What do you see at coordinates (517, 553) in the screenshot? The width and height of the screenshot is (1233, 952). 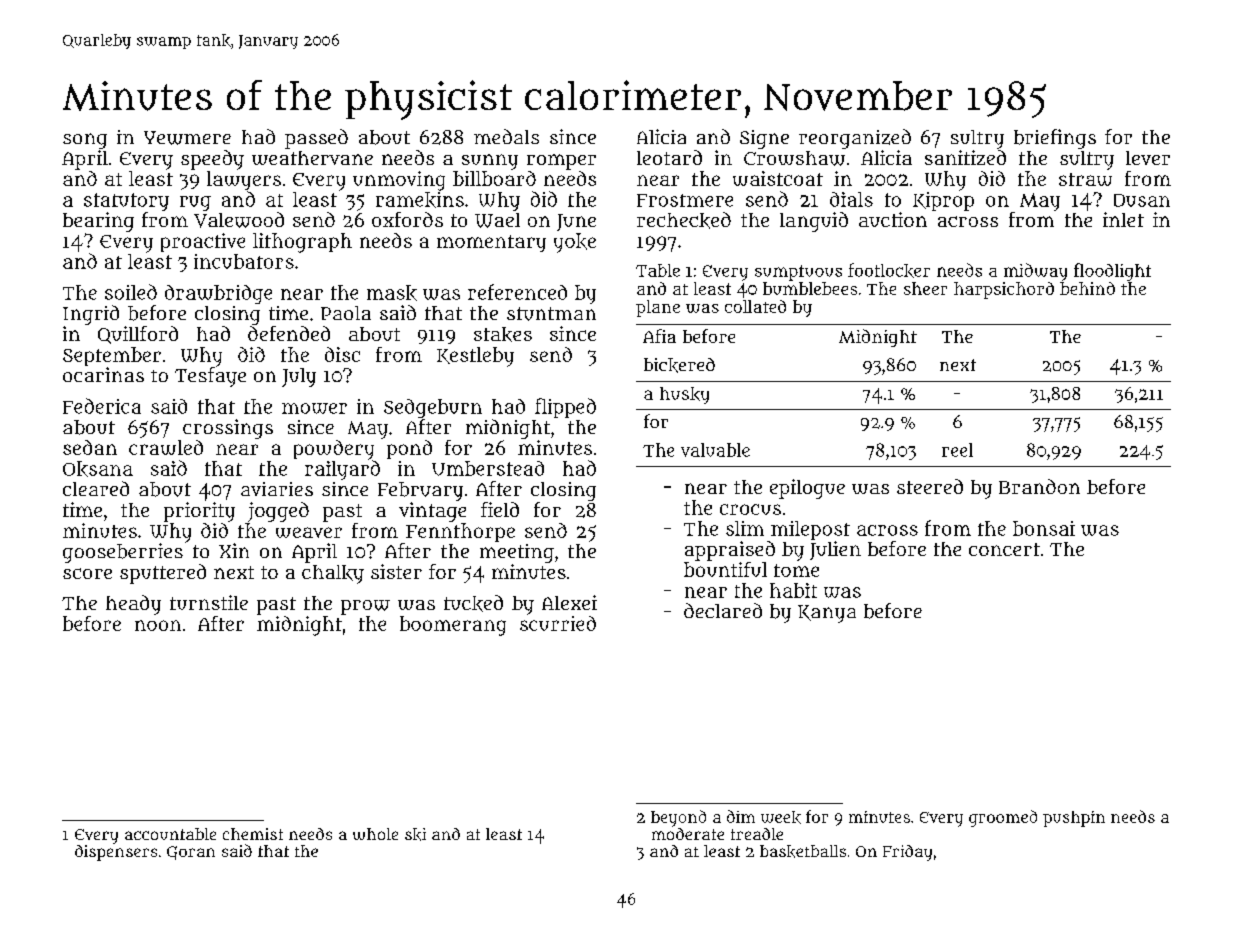 I see `meeting` at bounding box center [517, 553].
